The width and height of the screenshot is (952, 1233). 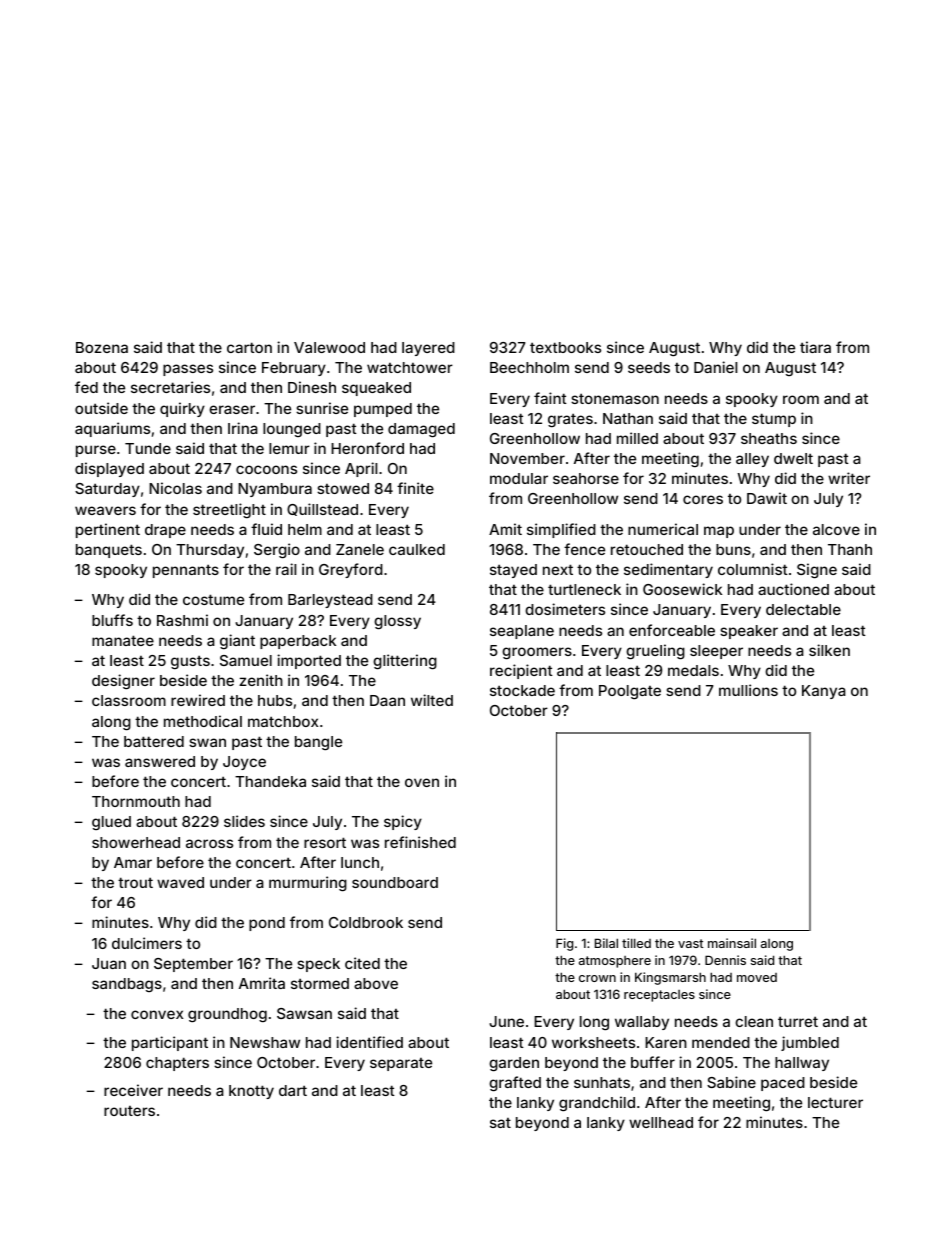 I want to click on simplified, so click(x=561, y=530).
